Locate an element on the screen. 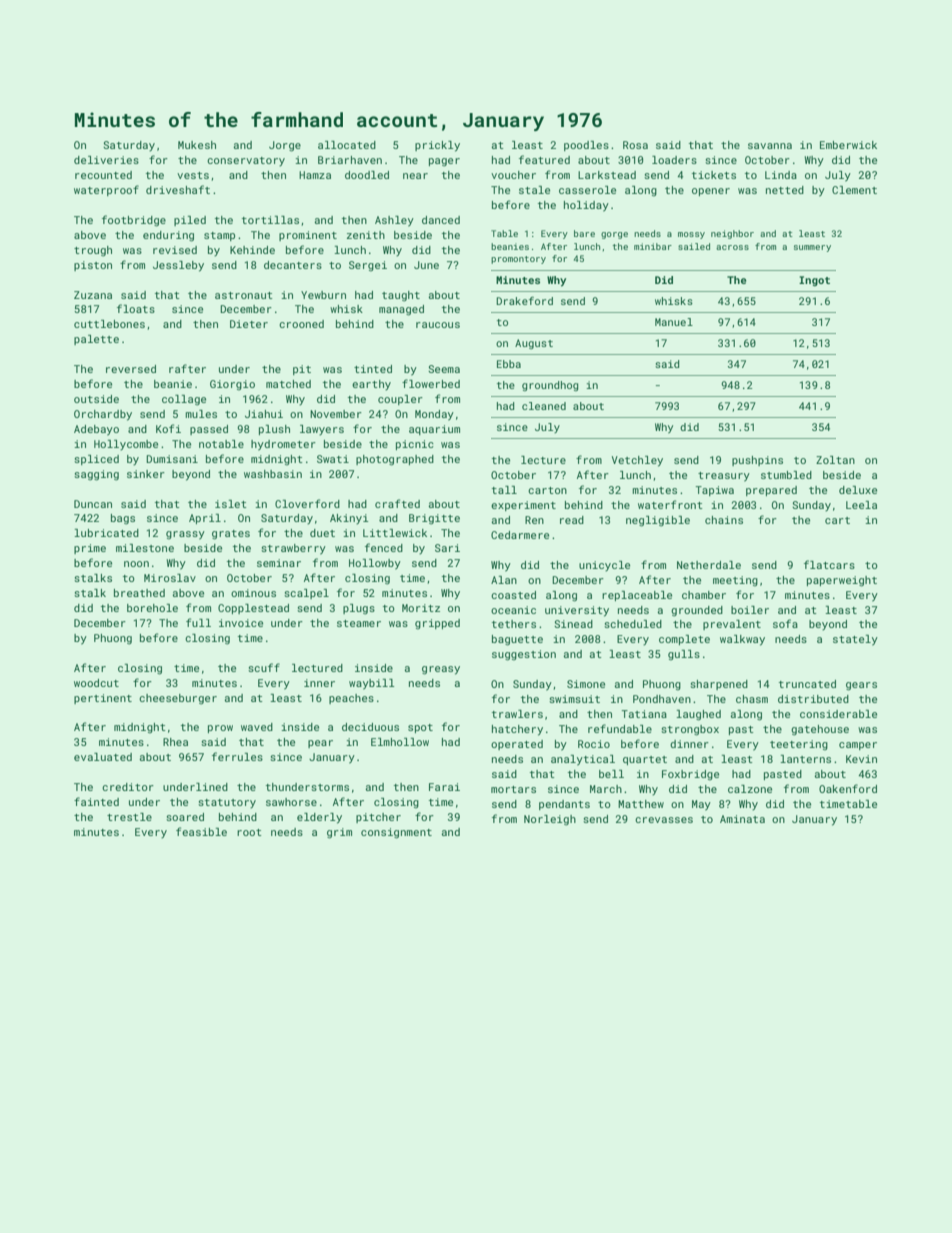 Image resolution: width=952 pixels, height=1233 pixels. Ingot is located at coordinates (814, 281).
